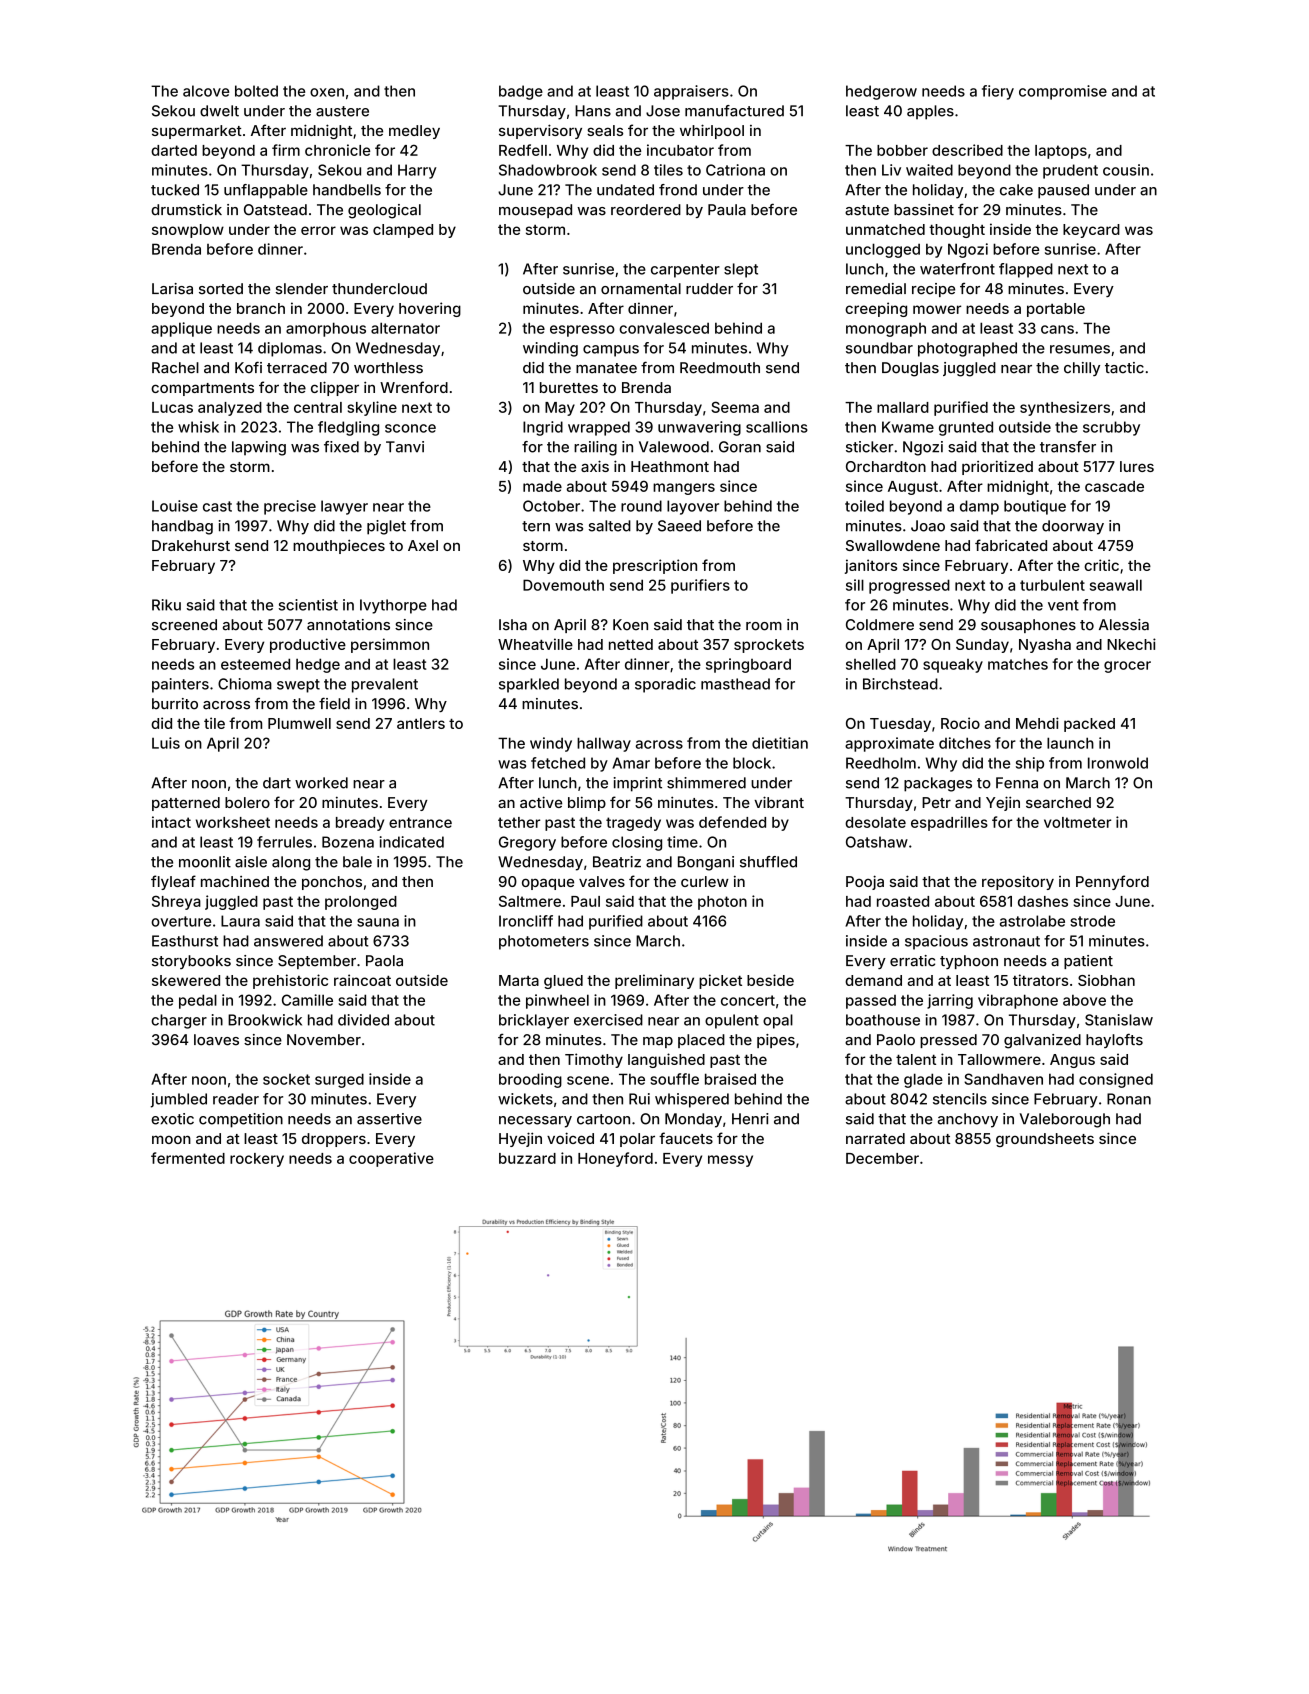  Describe the element at coordinates (663, 111) in the screenshot. I see `Jose` at that location.
